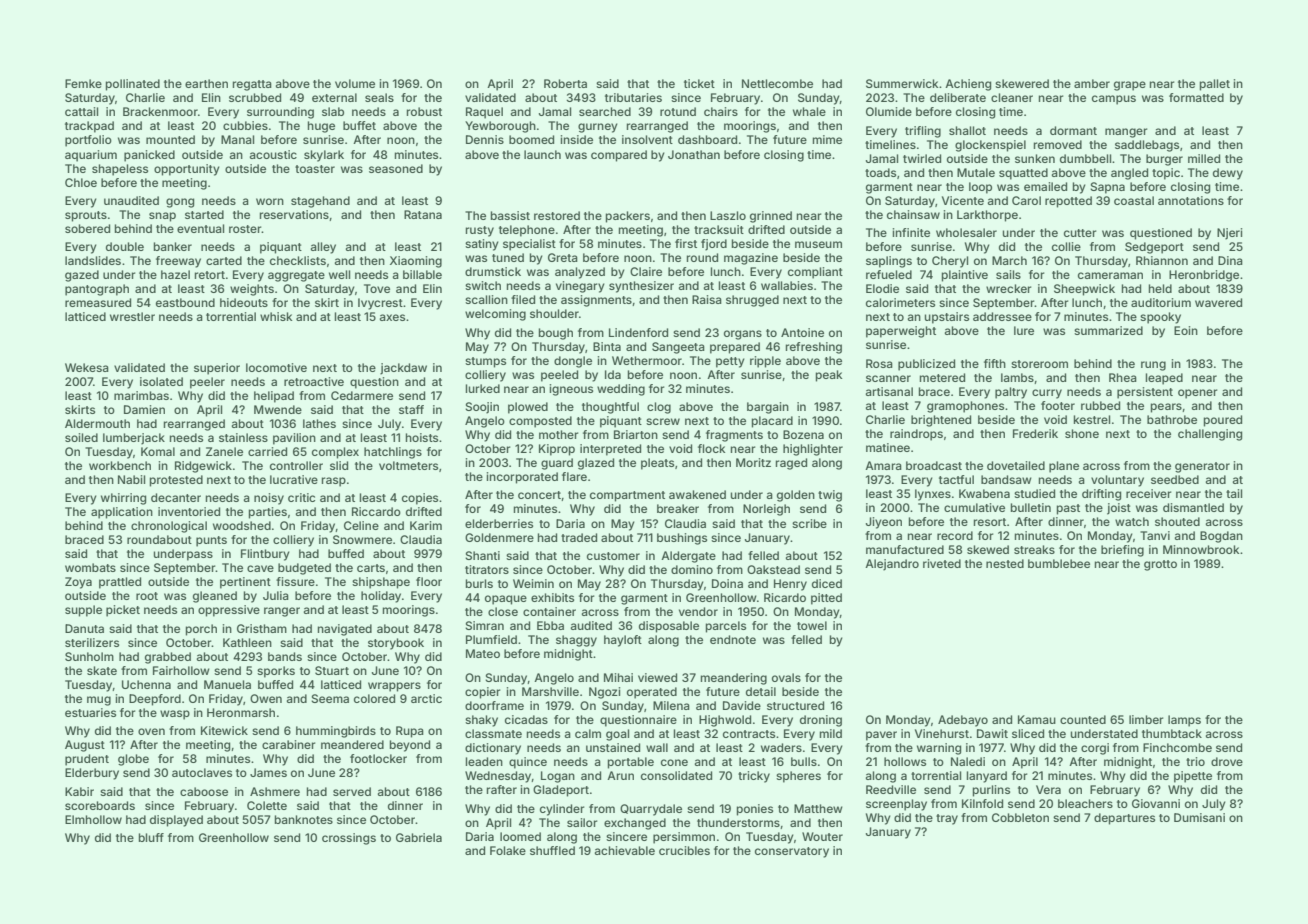 Image resolution: width=1308 pixels, height=924 pixels. Describe the element at coordinates (349, 839) in the screenshot. I see `crossings` at that location.
